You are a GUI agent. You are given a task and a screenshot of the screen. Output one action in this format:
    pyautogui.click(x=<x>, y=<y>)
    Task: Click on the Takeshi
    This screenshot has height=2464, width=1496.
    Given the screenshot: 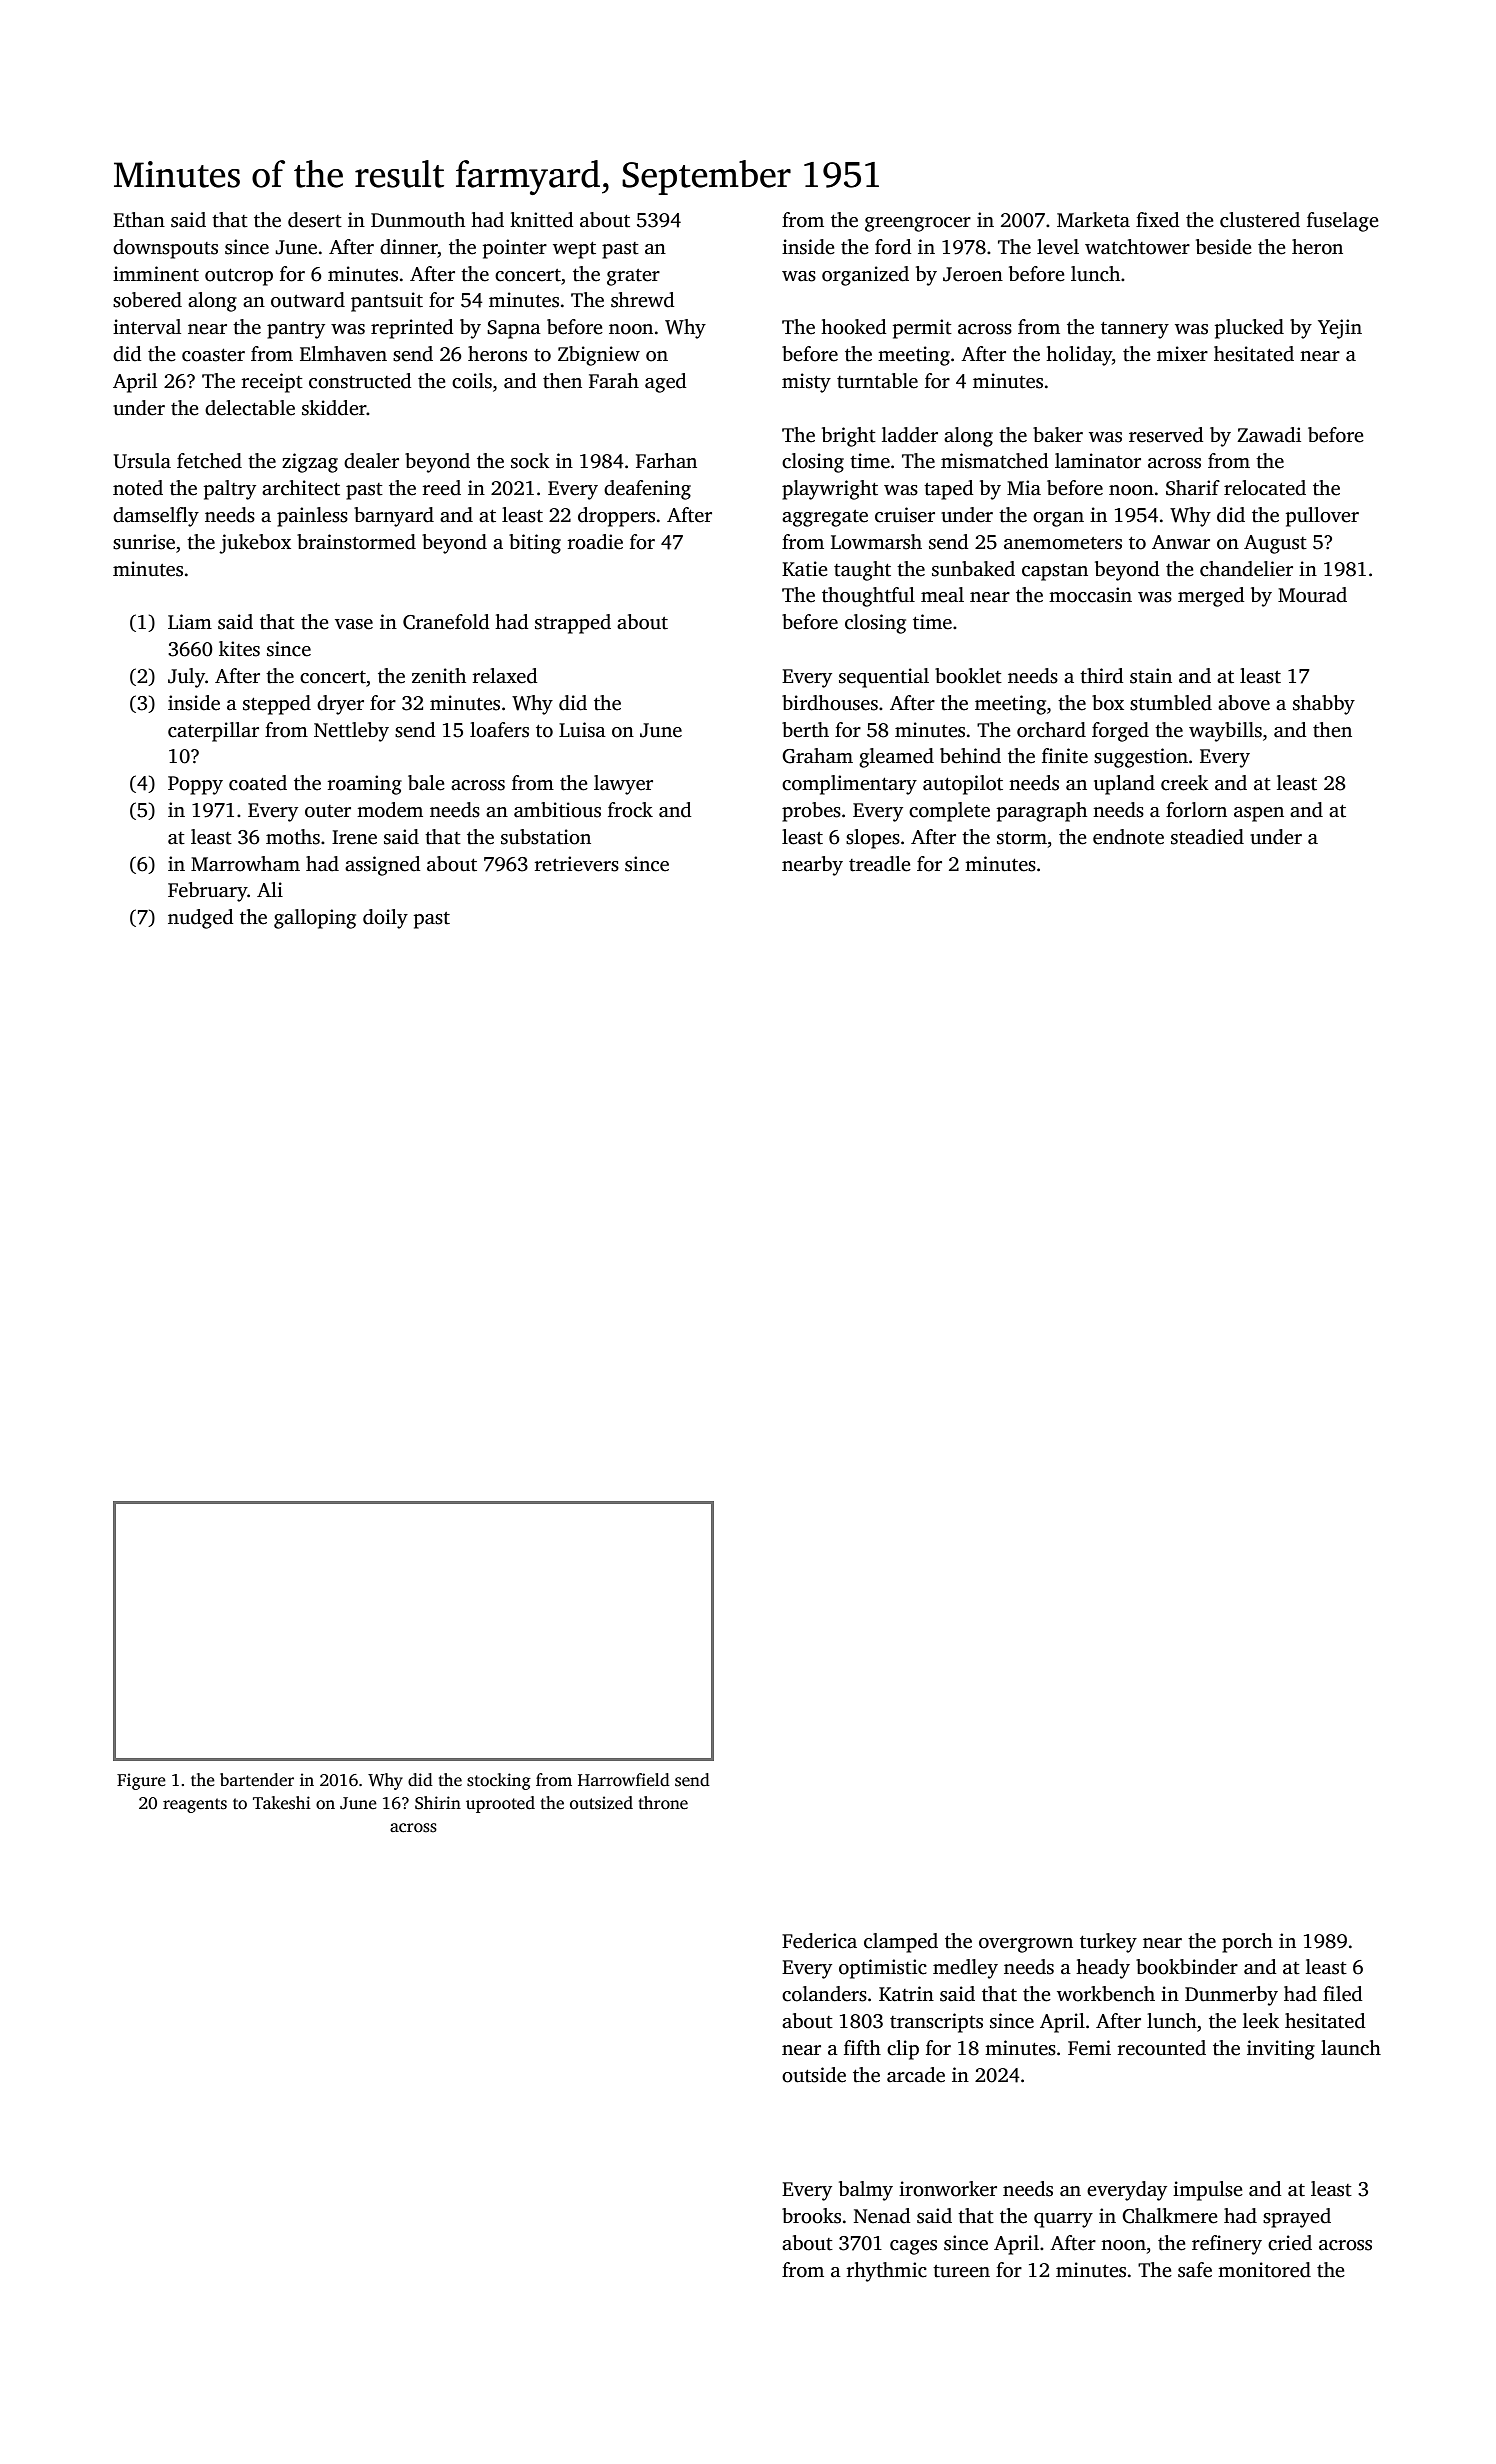 What is the action you would take?
    pyautogui.click(x=282, y=1803)
